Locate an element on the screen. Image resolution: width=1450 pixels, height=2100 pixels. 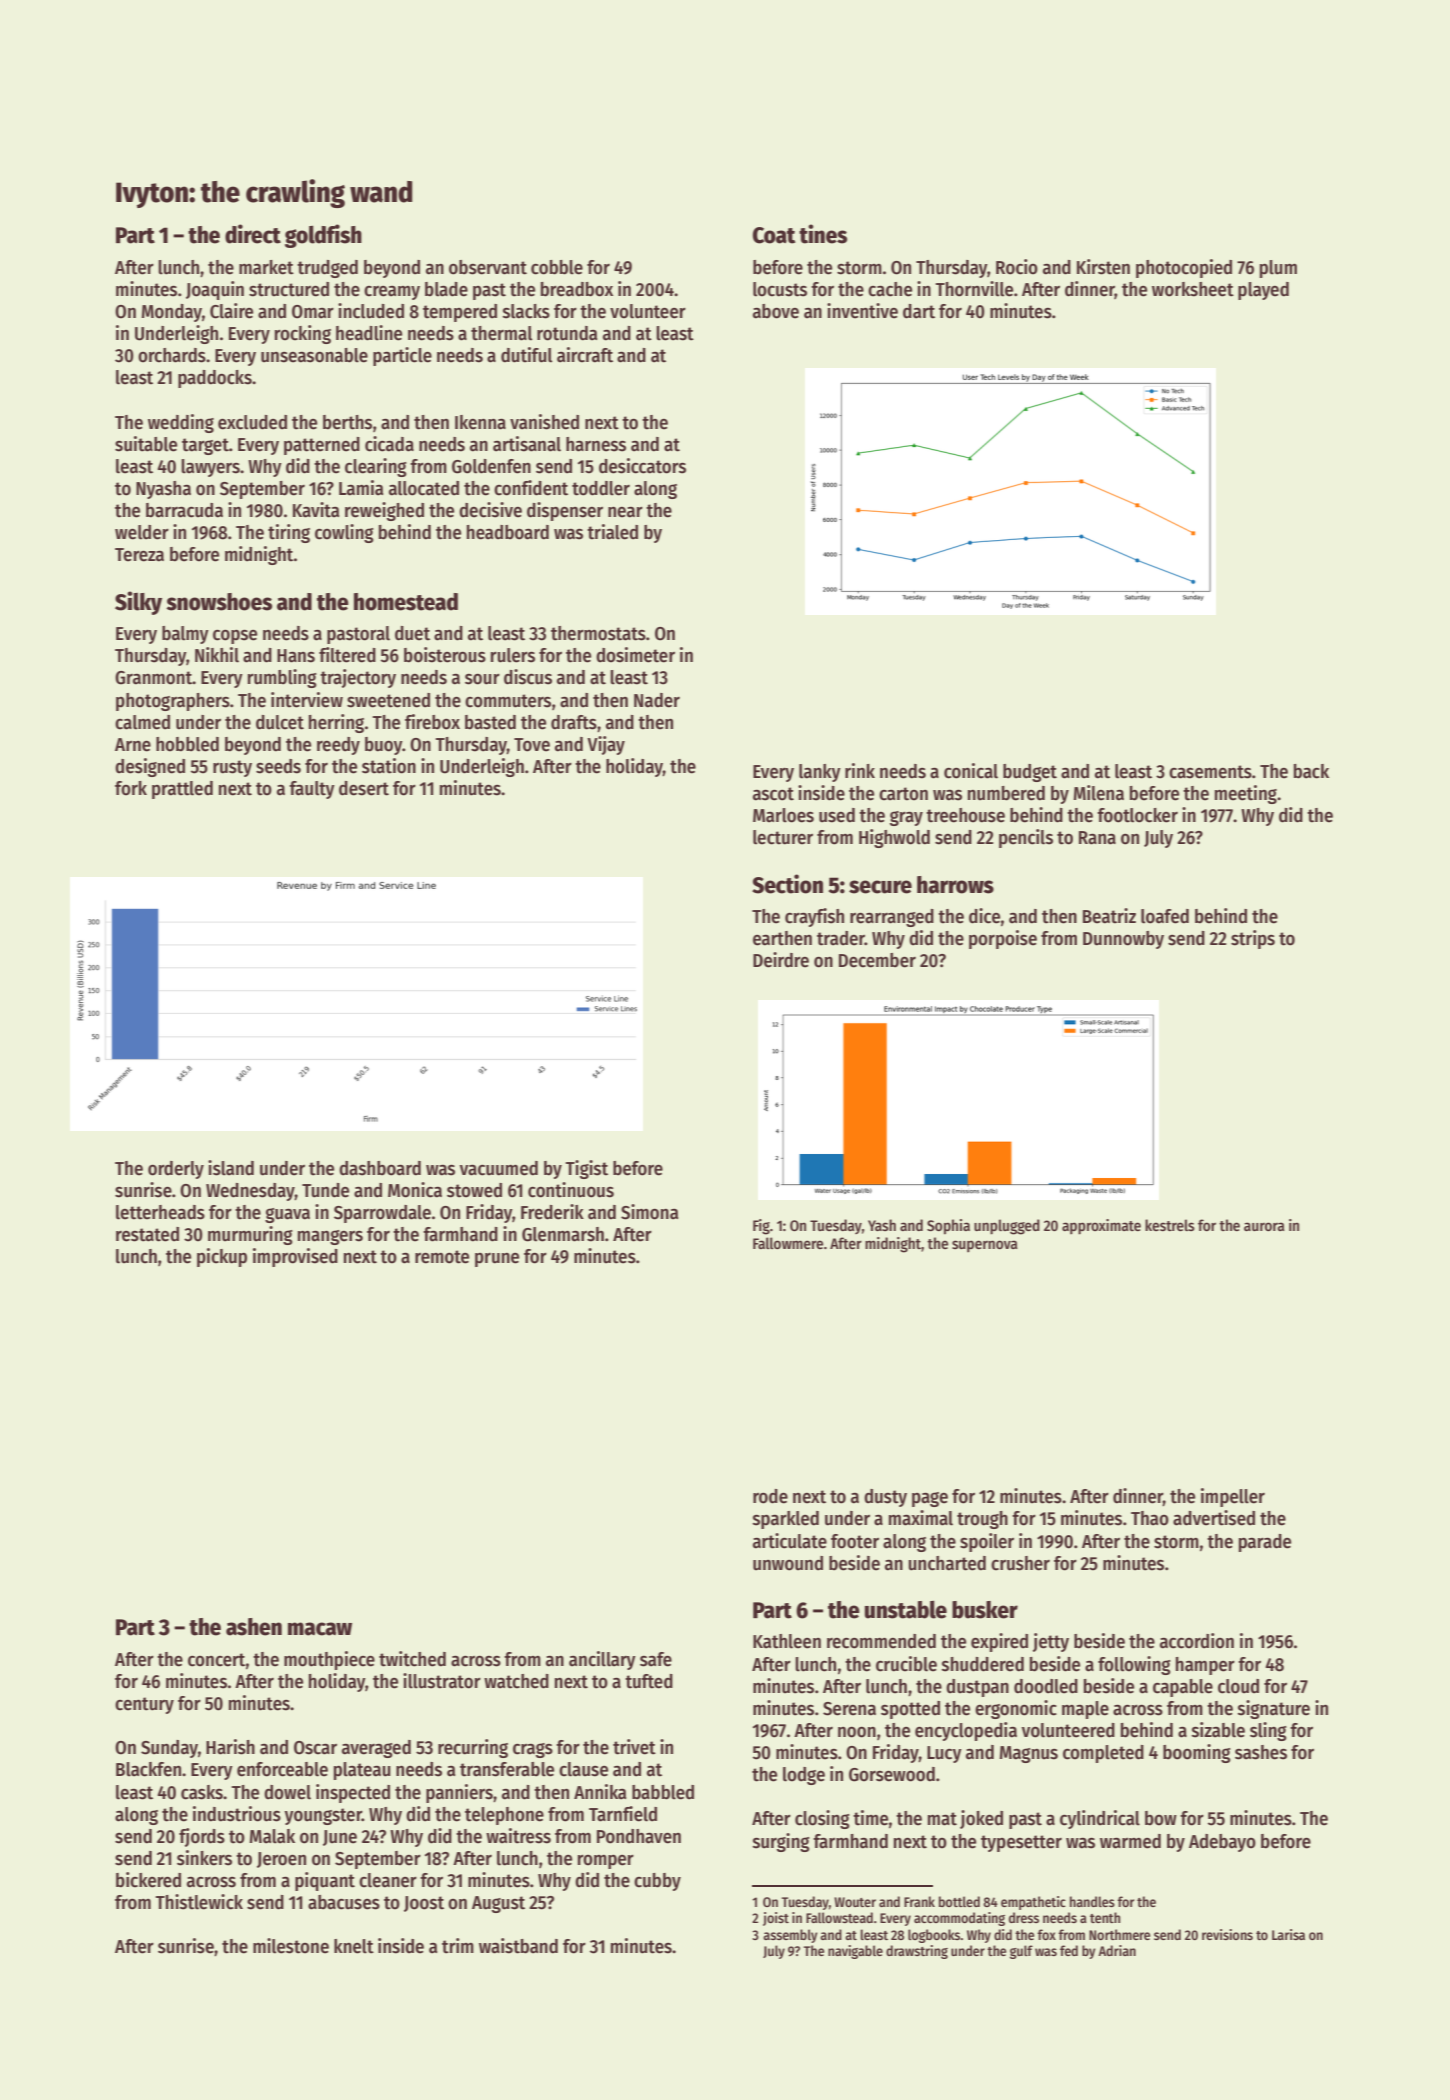
Rocio is located at coordinates (1017, 267).
